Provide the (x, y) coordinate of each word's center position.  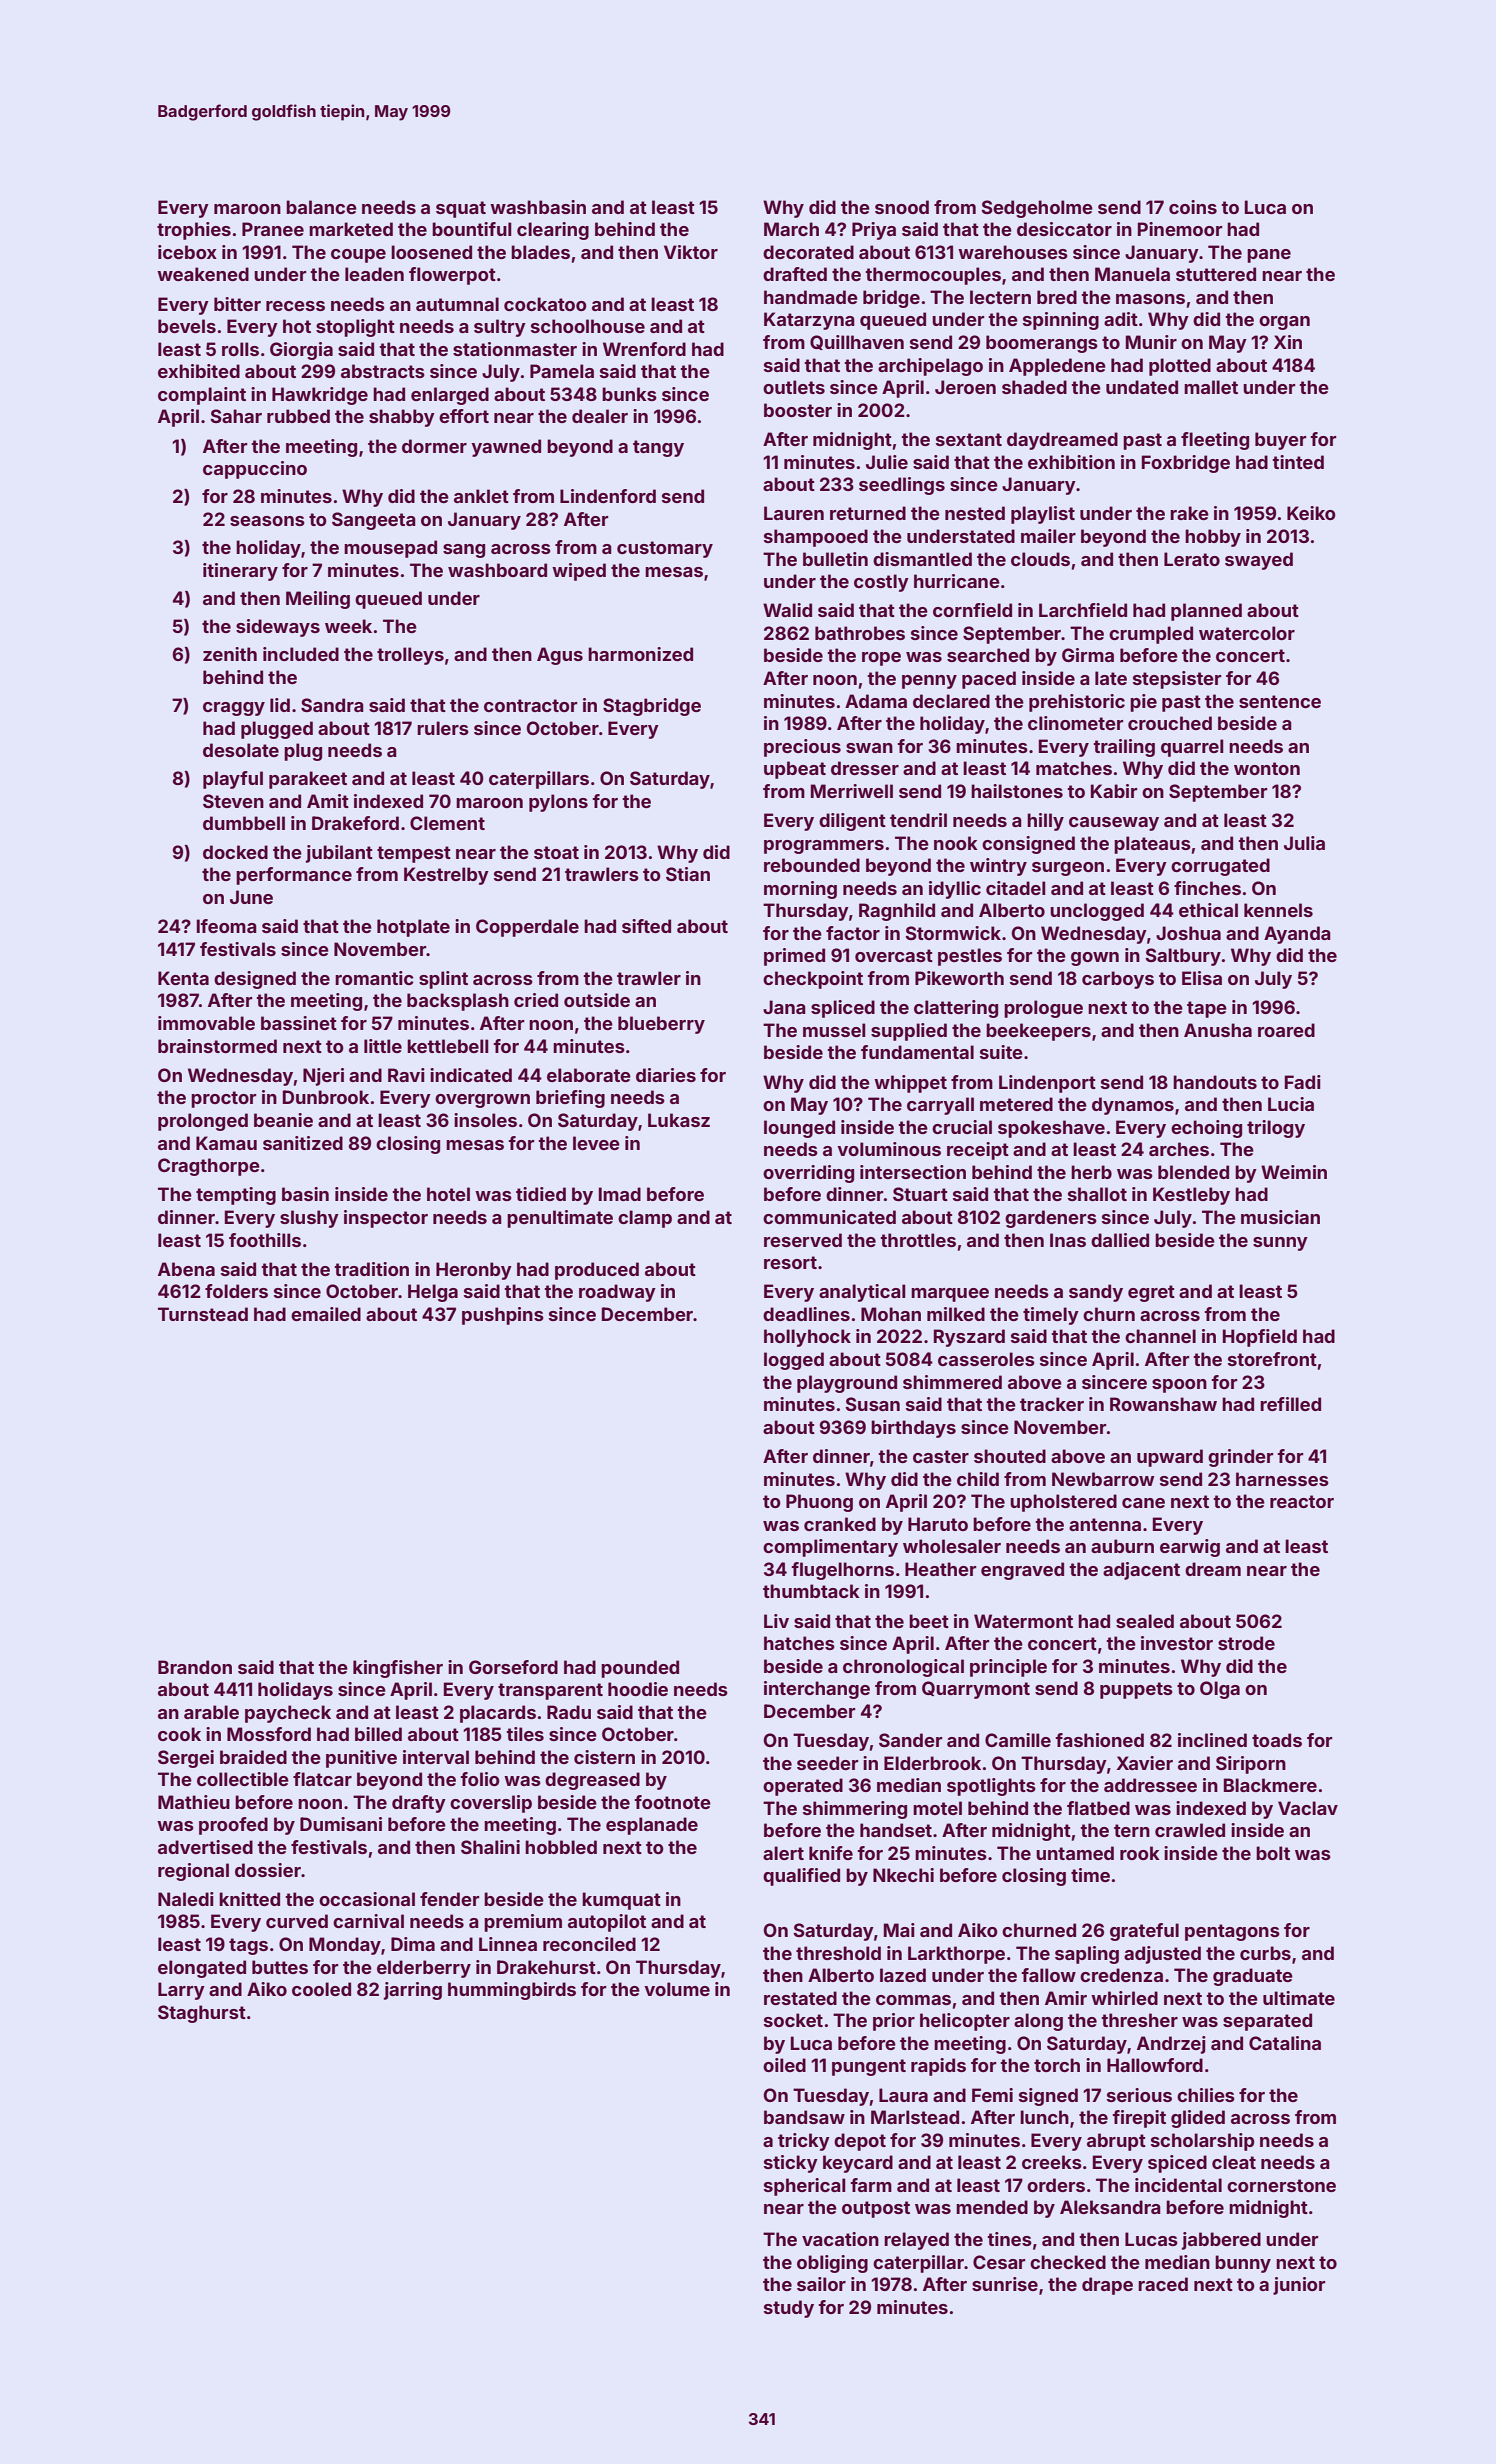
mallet (1211, 387)
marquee (950, 1295)
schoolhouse (588, 326)
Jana (784, 1007)
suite (1001, 1052)
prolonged (203, 1122)
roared (1286, 1030)
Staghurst (202, 2014)
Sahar (236, 416)
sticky (791, 2164)
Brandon (195, 1667)
